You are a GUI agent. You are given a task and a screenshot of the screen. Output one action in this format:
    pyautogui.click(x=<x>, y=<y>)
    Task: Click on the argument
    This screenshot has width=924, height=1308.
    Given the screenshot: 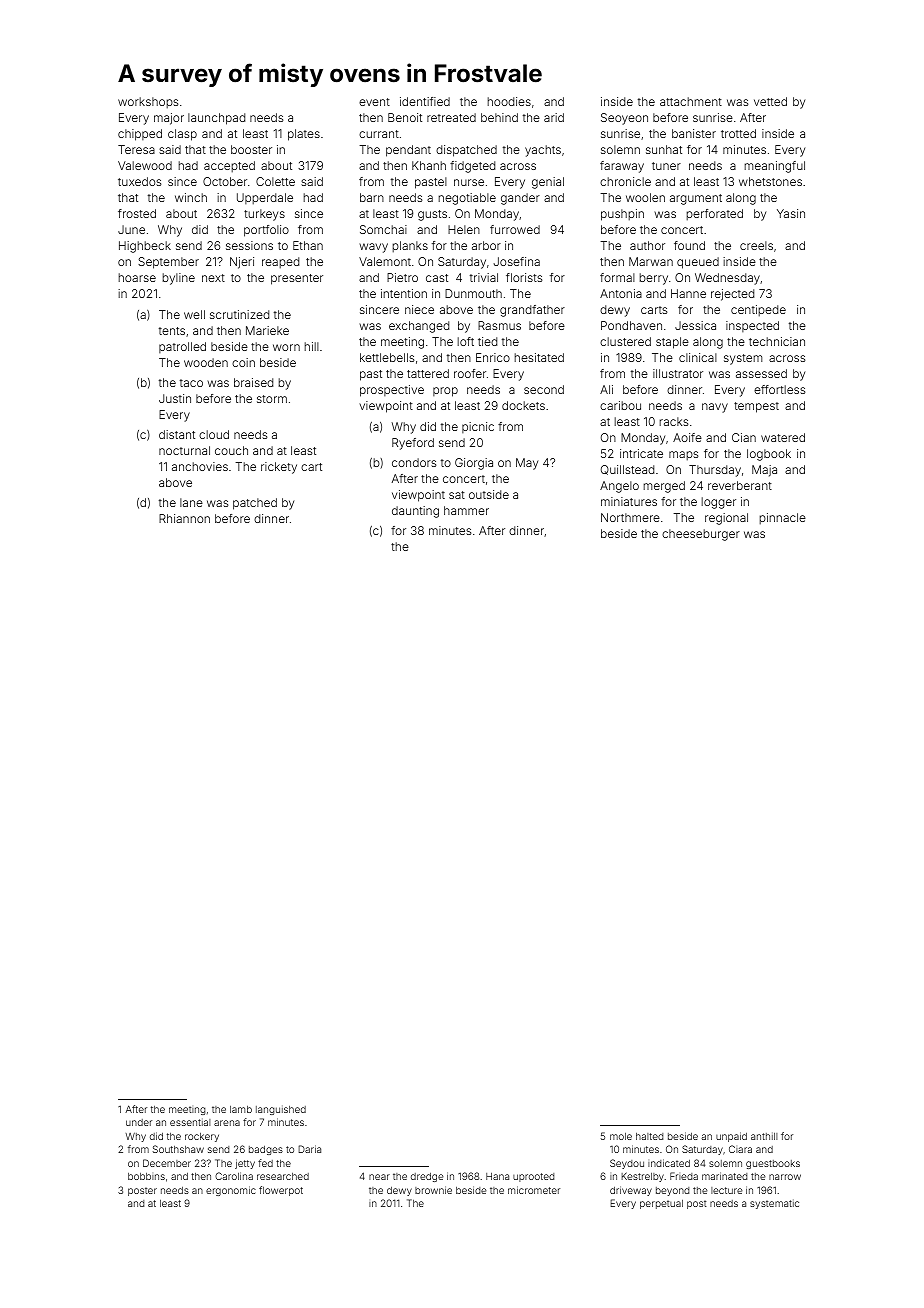 What is the action you would take?
    pyautogui.click(x=696, y=199)
